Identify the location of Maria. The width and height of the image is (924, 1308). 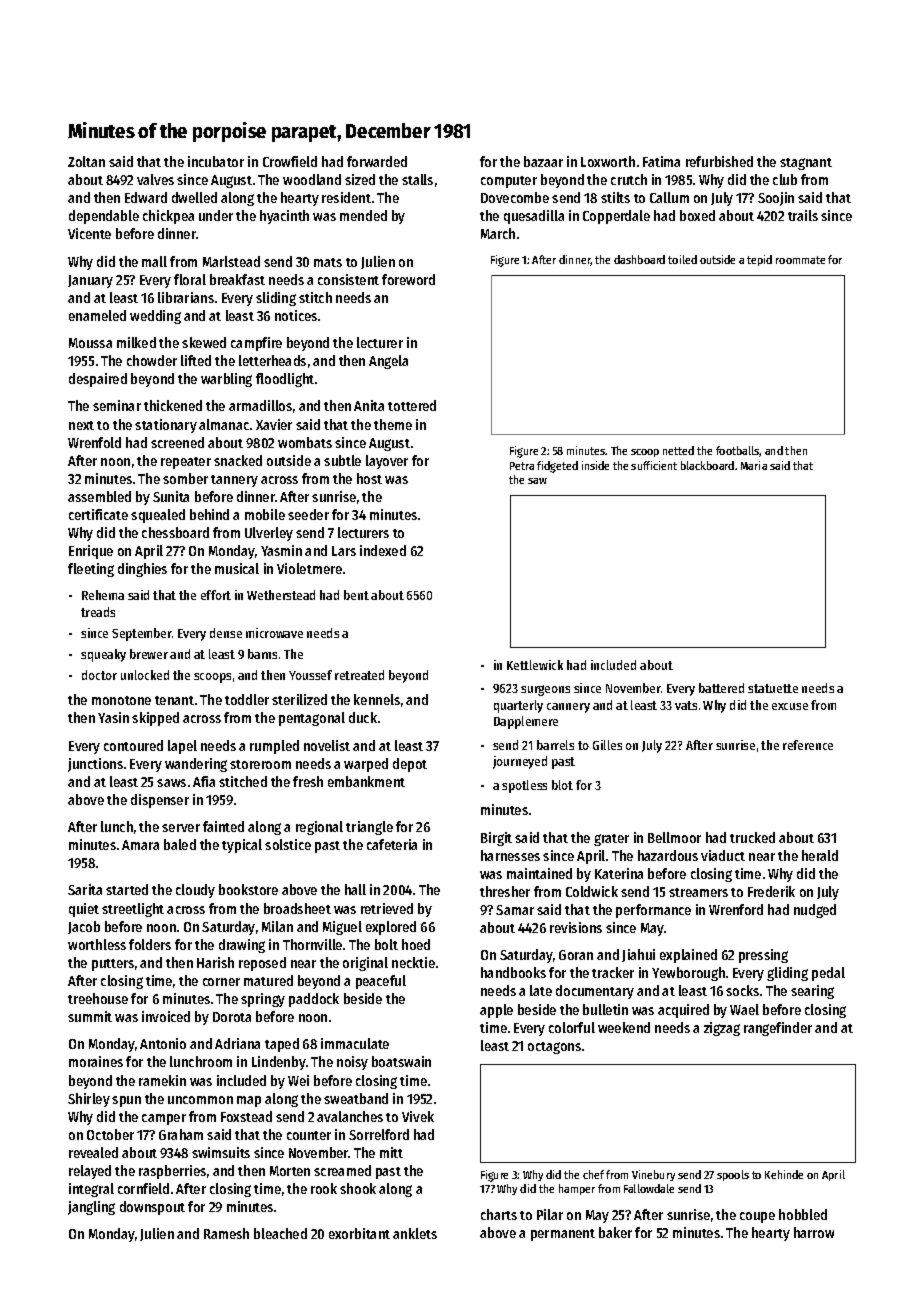
(754, 465).
